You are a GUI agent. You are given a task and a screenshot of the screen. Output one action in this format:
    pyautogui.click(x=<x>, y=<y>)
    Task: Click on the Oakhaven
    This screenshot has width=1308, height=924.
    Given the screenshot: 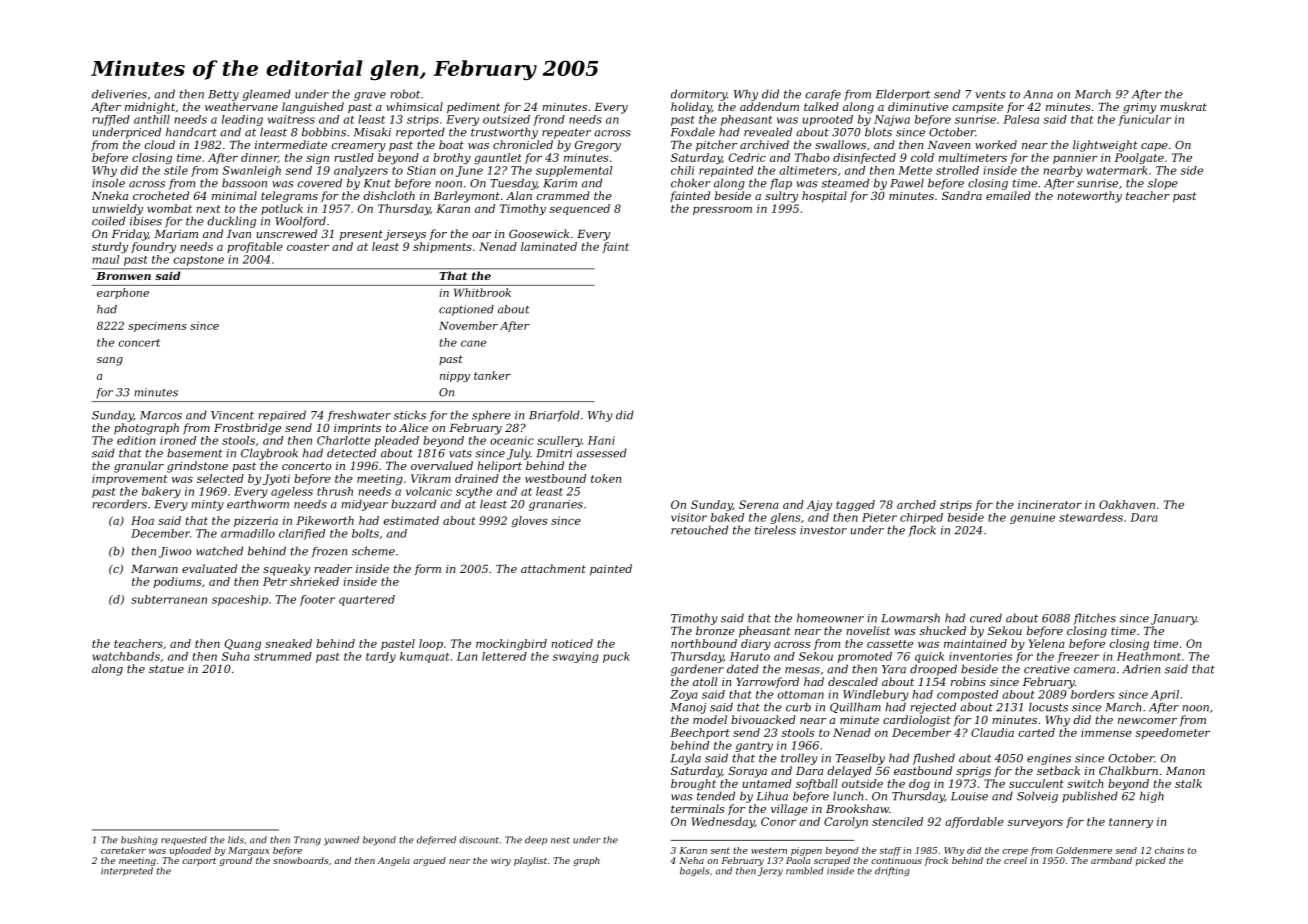 What is the action you would take?
    pyautogui.click(x=1127, y=504)
